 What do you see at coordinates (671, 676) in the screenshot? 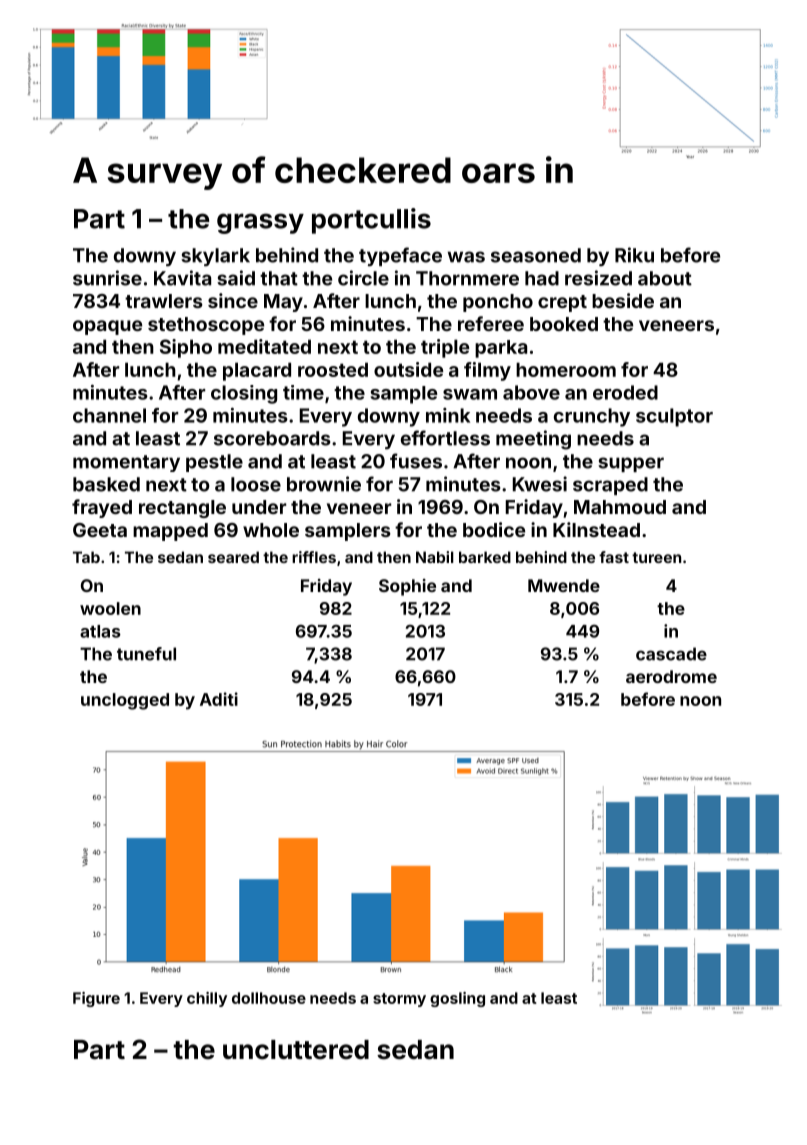
I see `aerodrome` at bounding box center [671, 676].
